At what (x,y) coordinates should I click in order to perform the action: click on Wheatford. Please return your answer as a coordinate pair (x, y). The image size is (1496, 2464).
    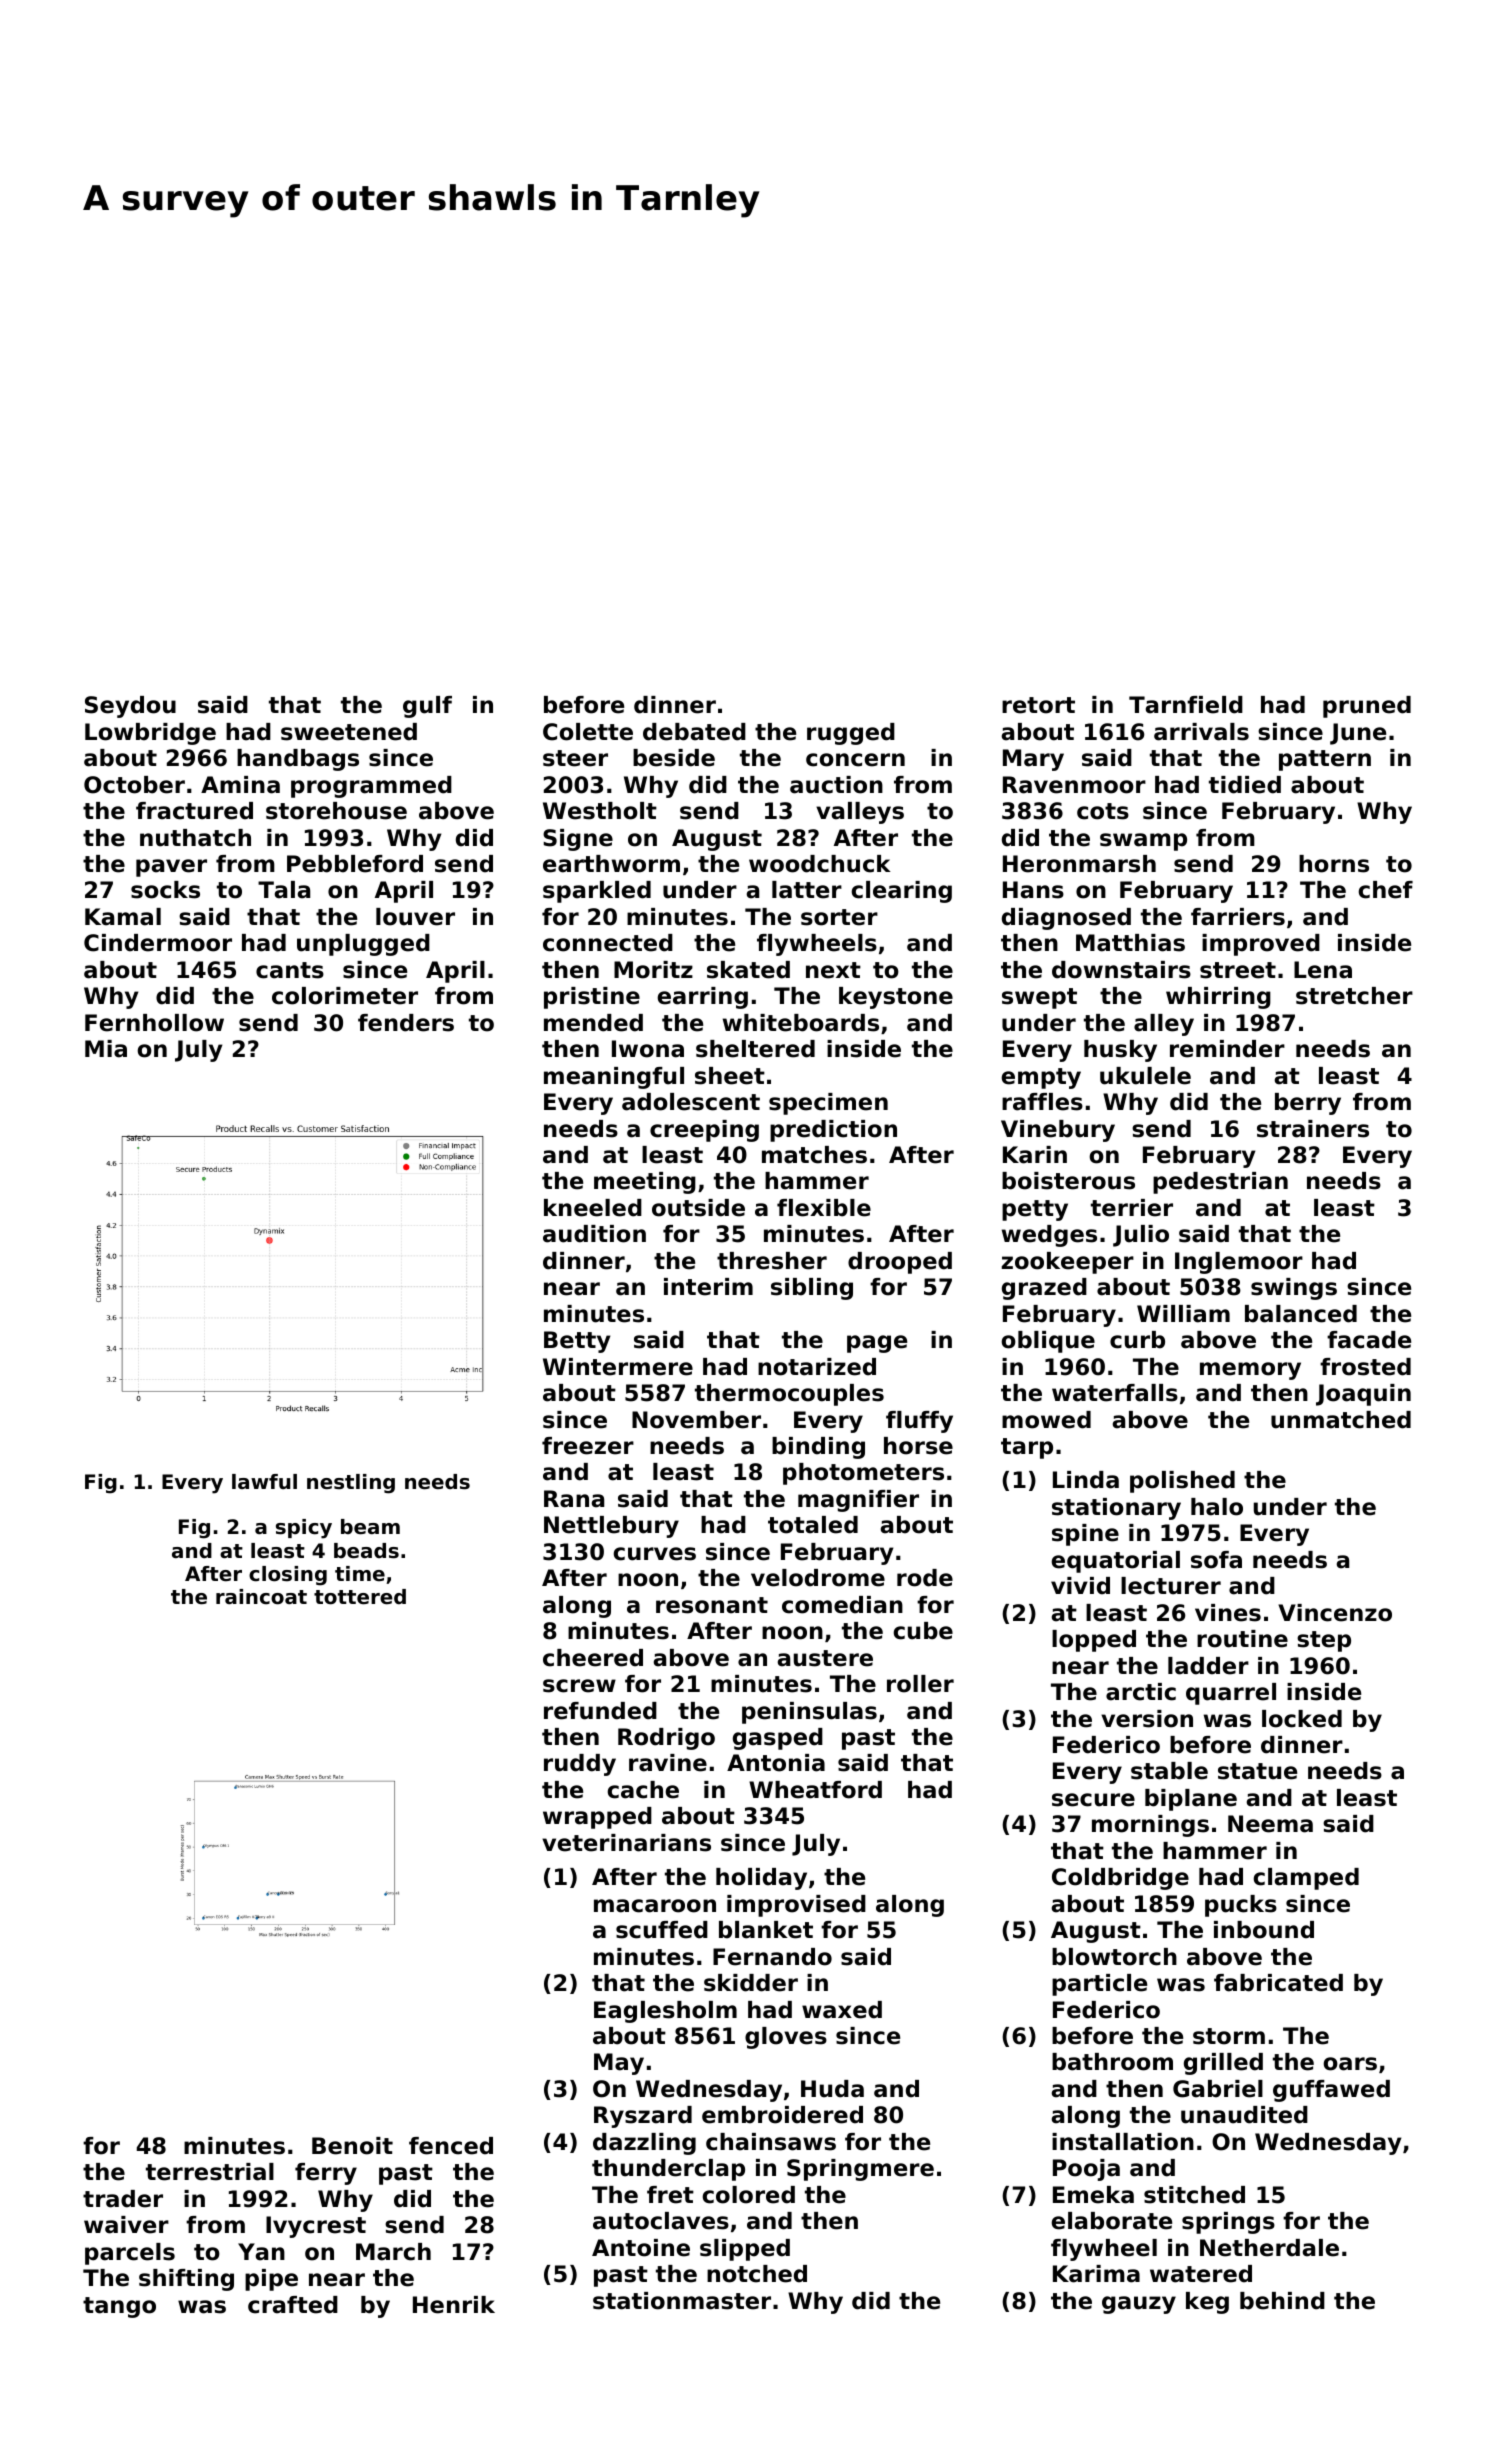
    Looking at the image, I should click on (815, 1790).
